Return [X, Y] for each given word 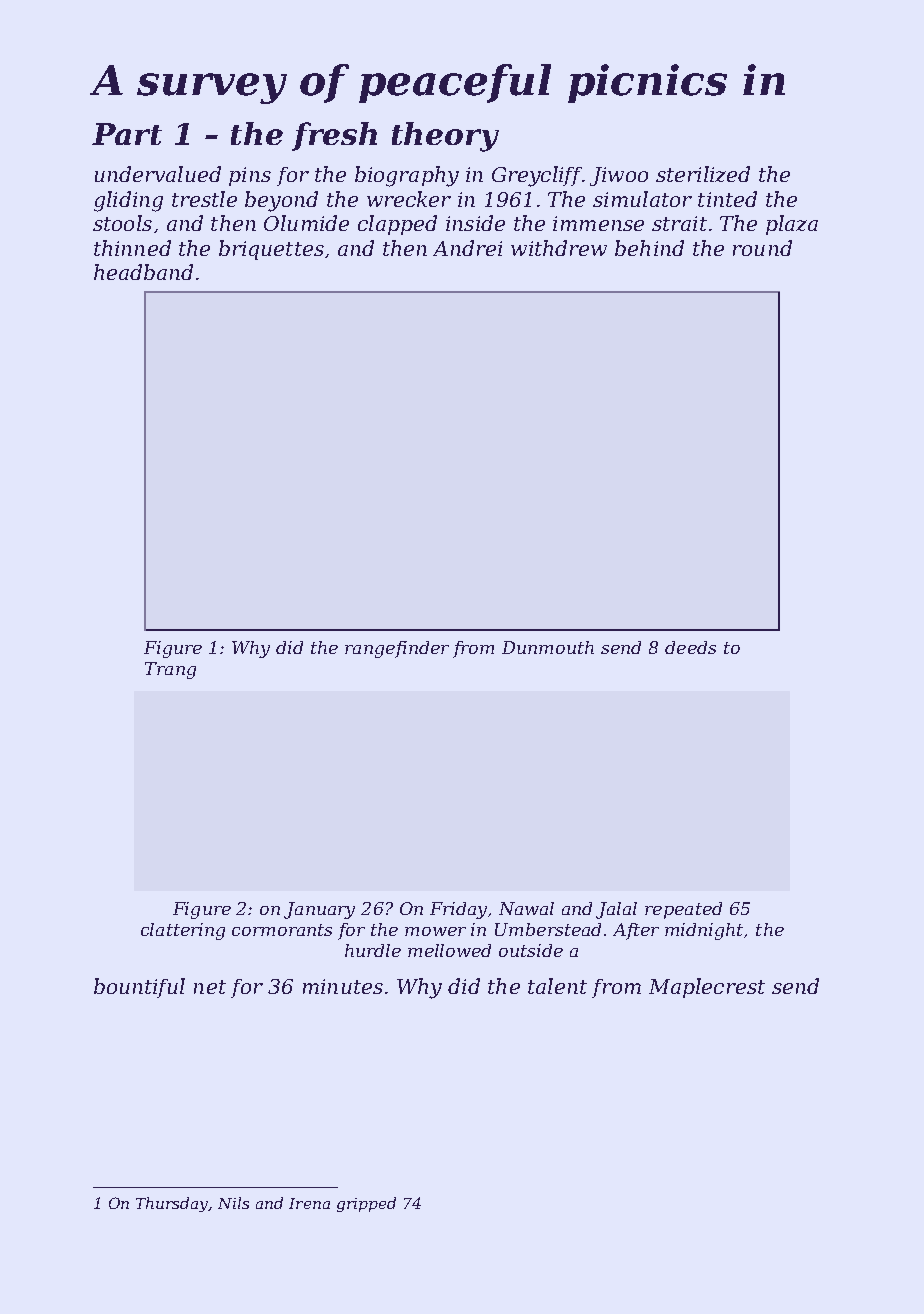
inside [475, 223]
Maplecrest [707, 988]
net [210, 987]
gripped [366, 1204]
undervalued [158, 174]
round [762, 248]
